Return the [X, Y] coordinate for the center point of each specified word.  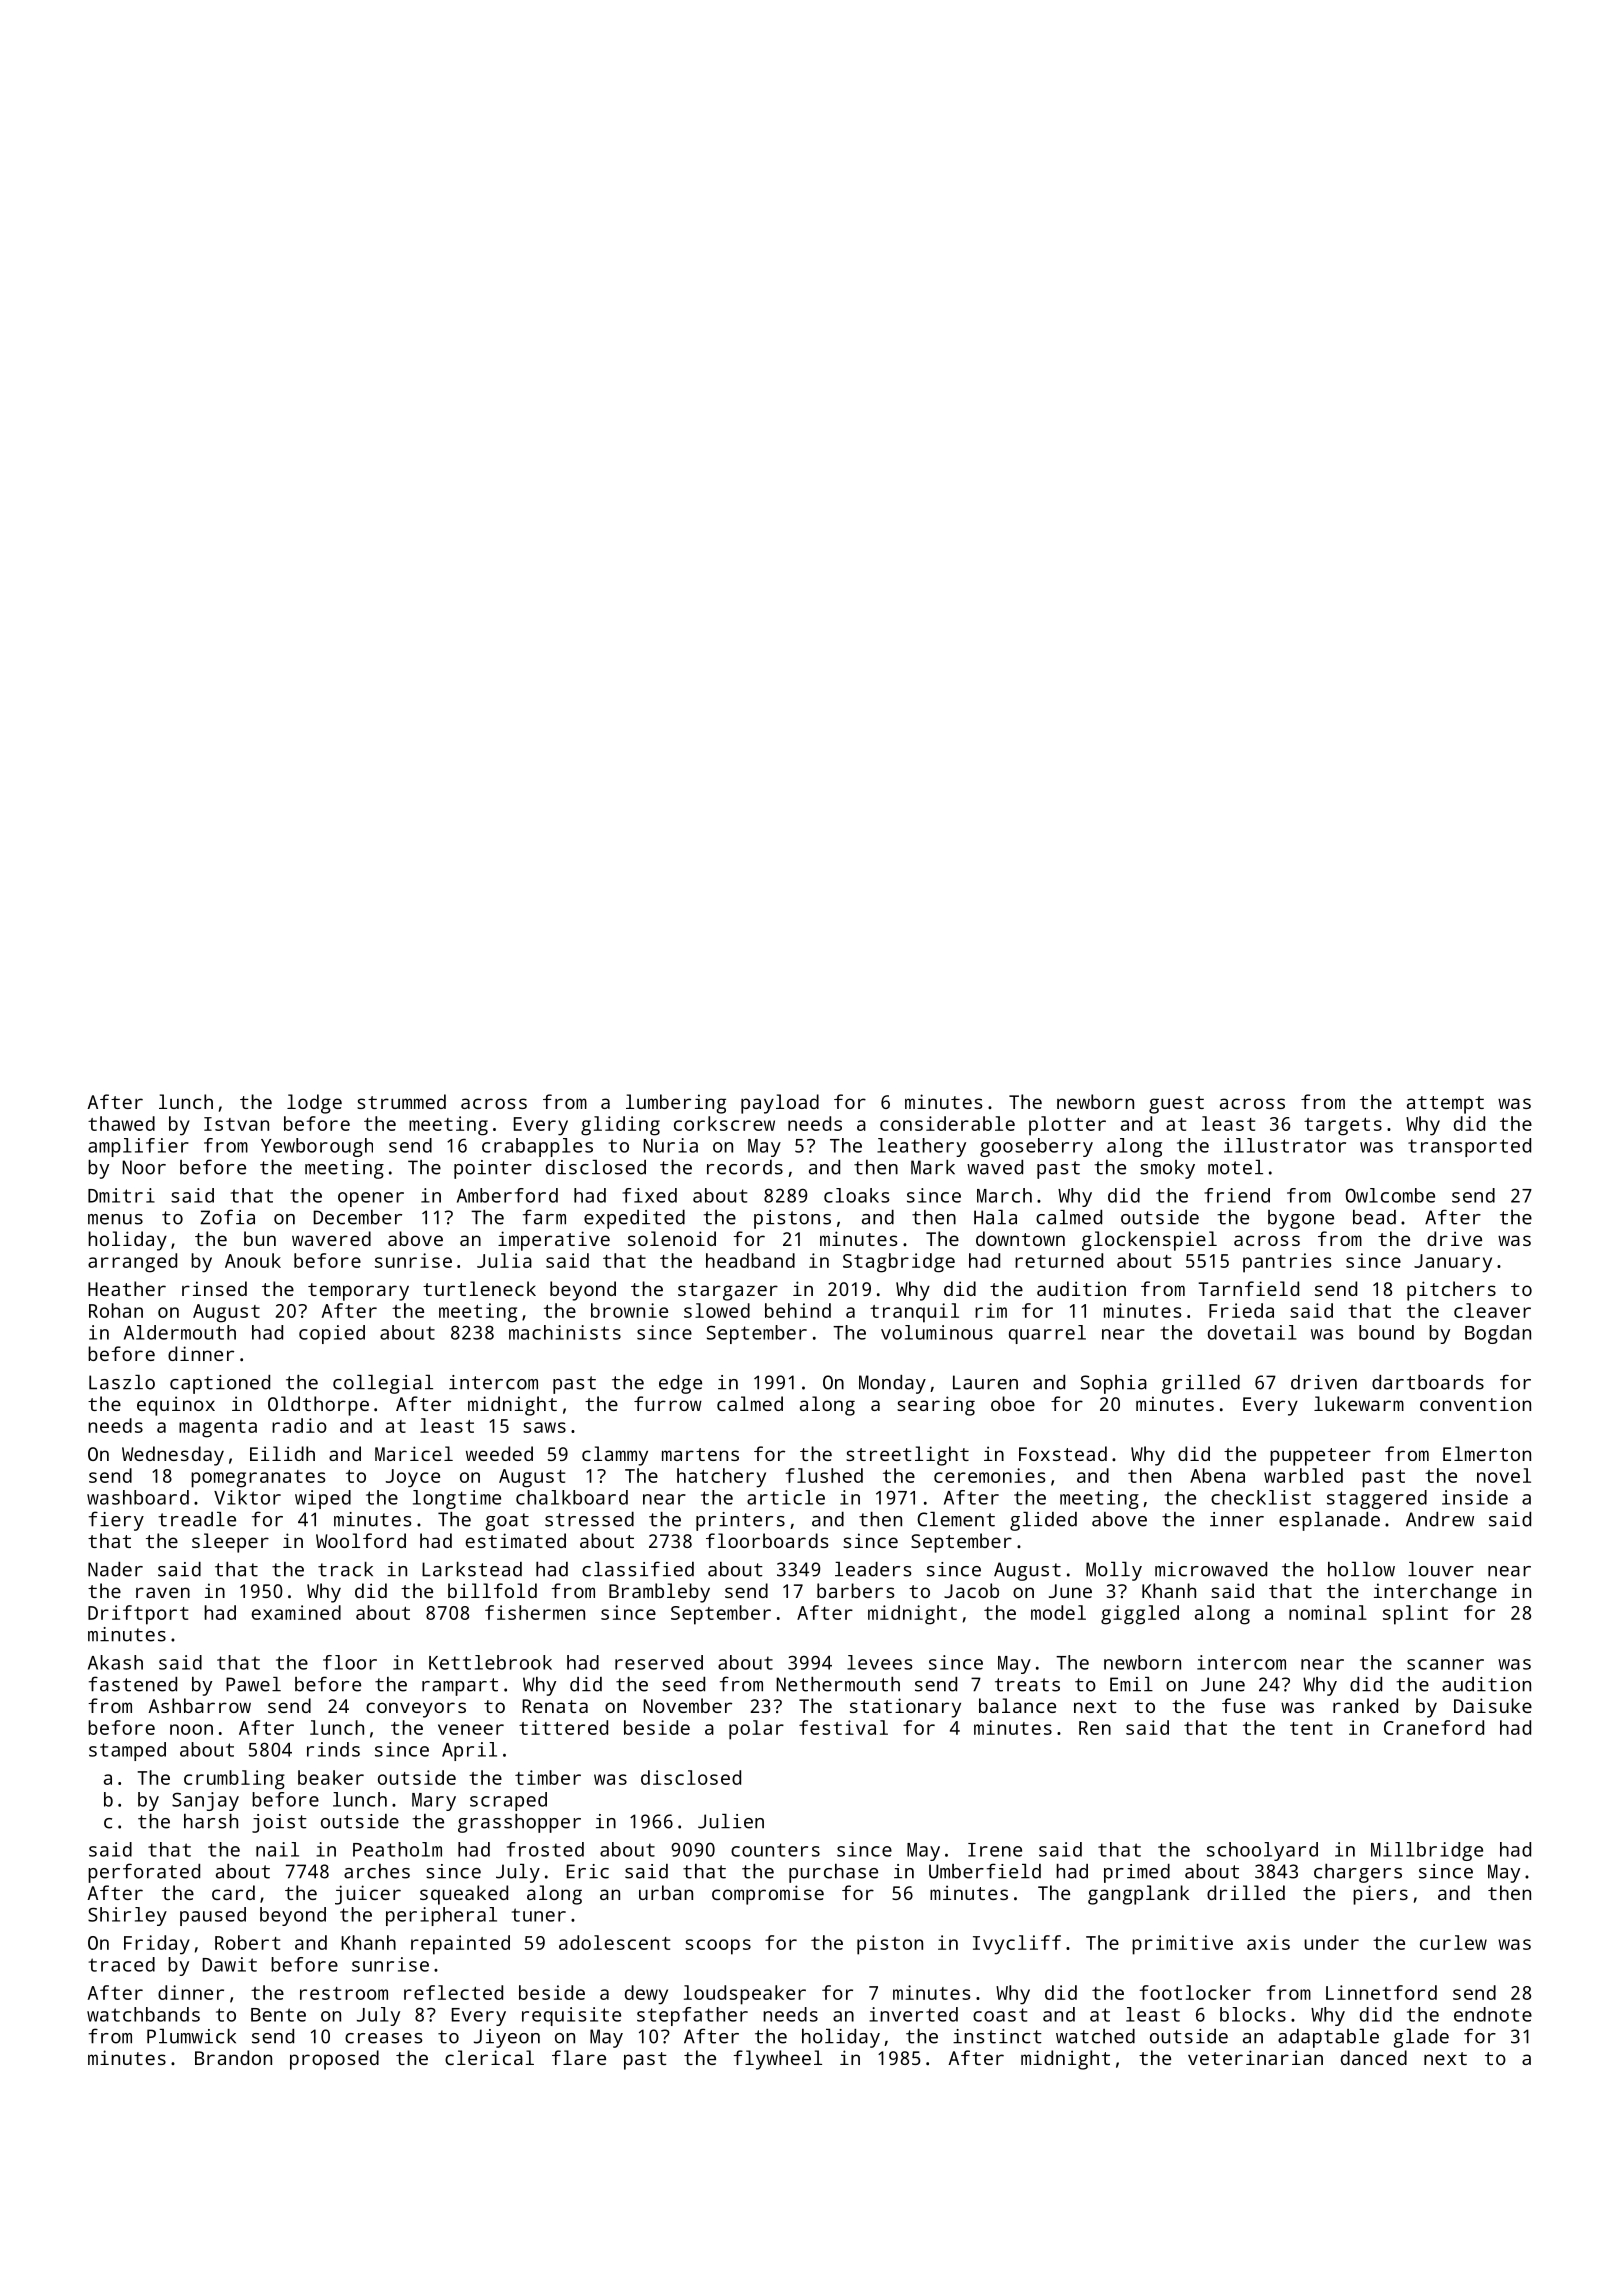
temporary [358, 1292]
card [233, 1892]
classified [638, 1569]
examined [296, 1612]
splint [1415, 1615]
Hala [995, 1217]
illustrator [1285, 1145]
